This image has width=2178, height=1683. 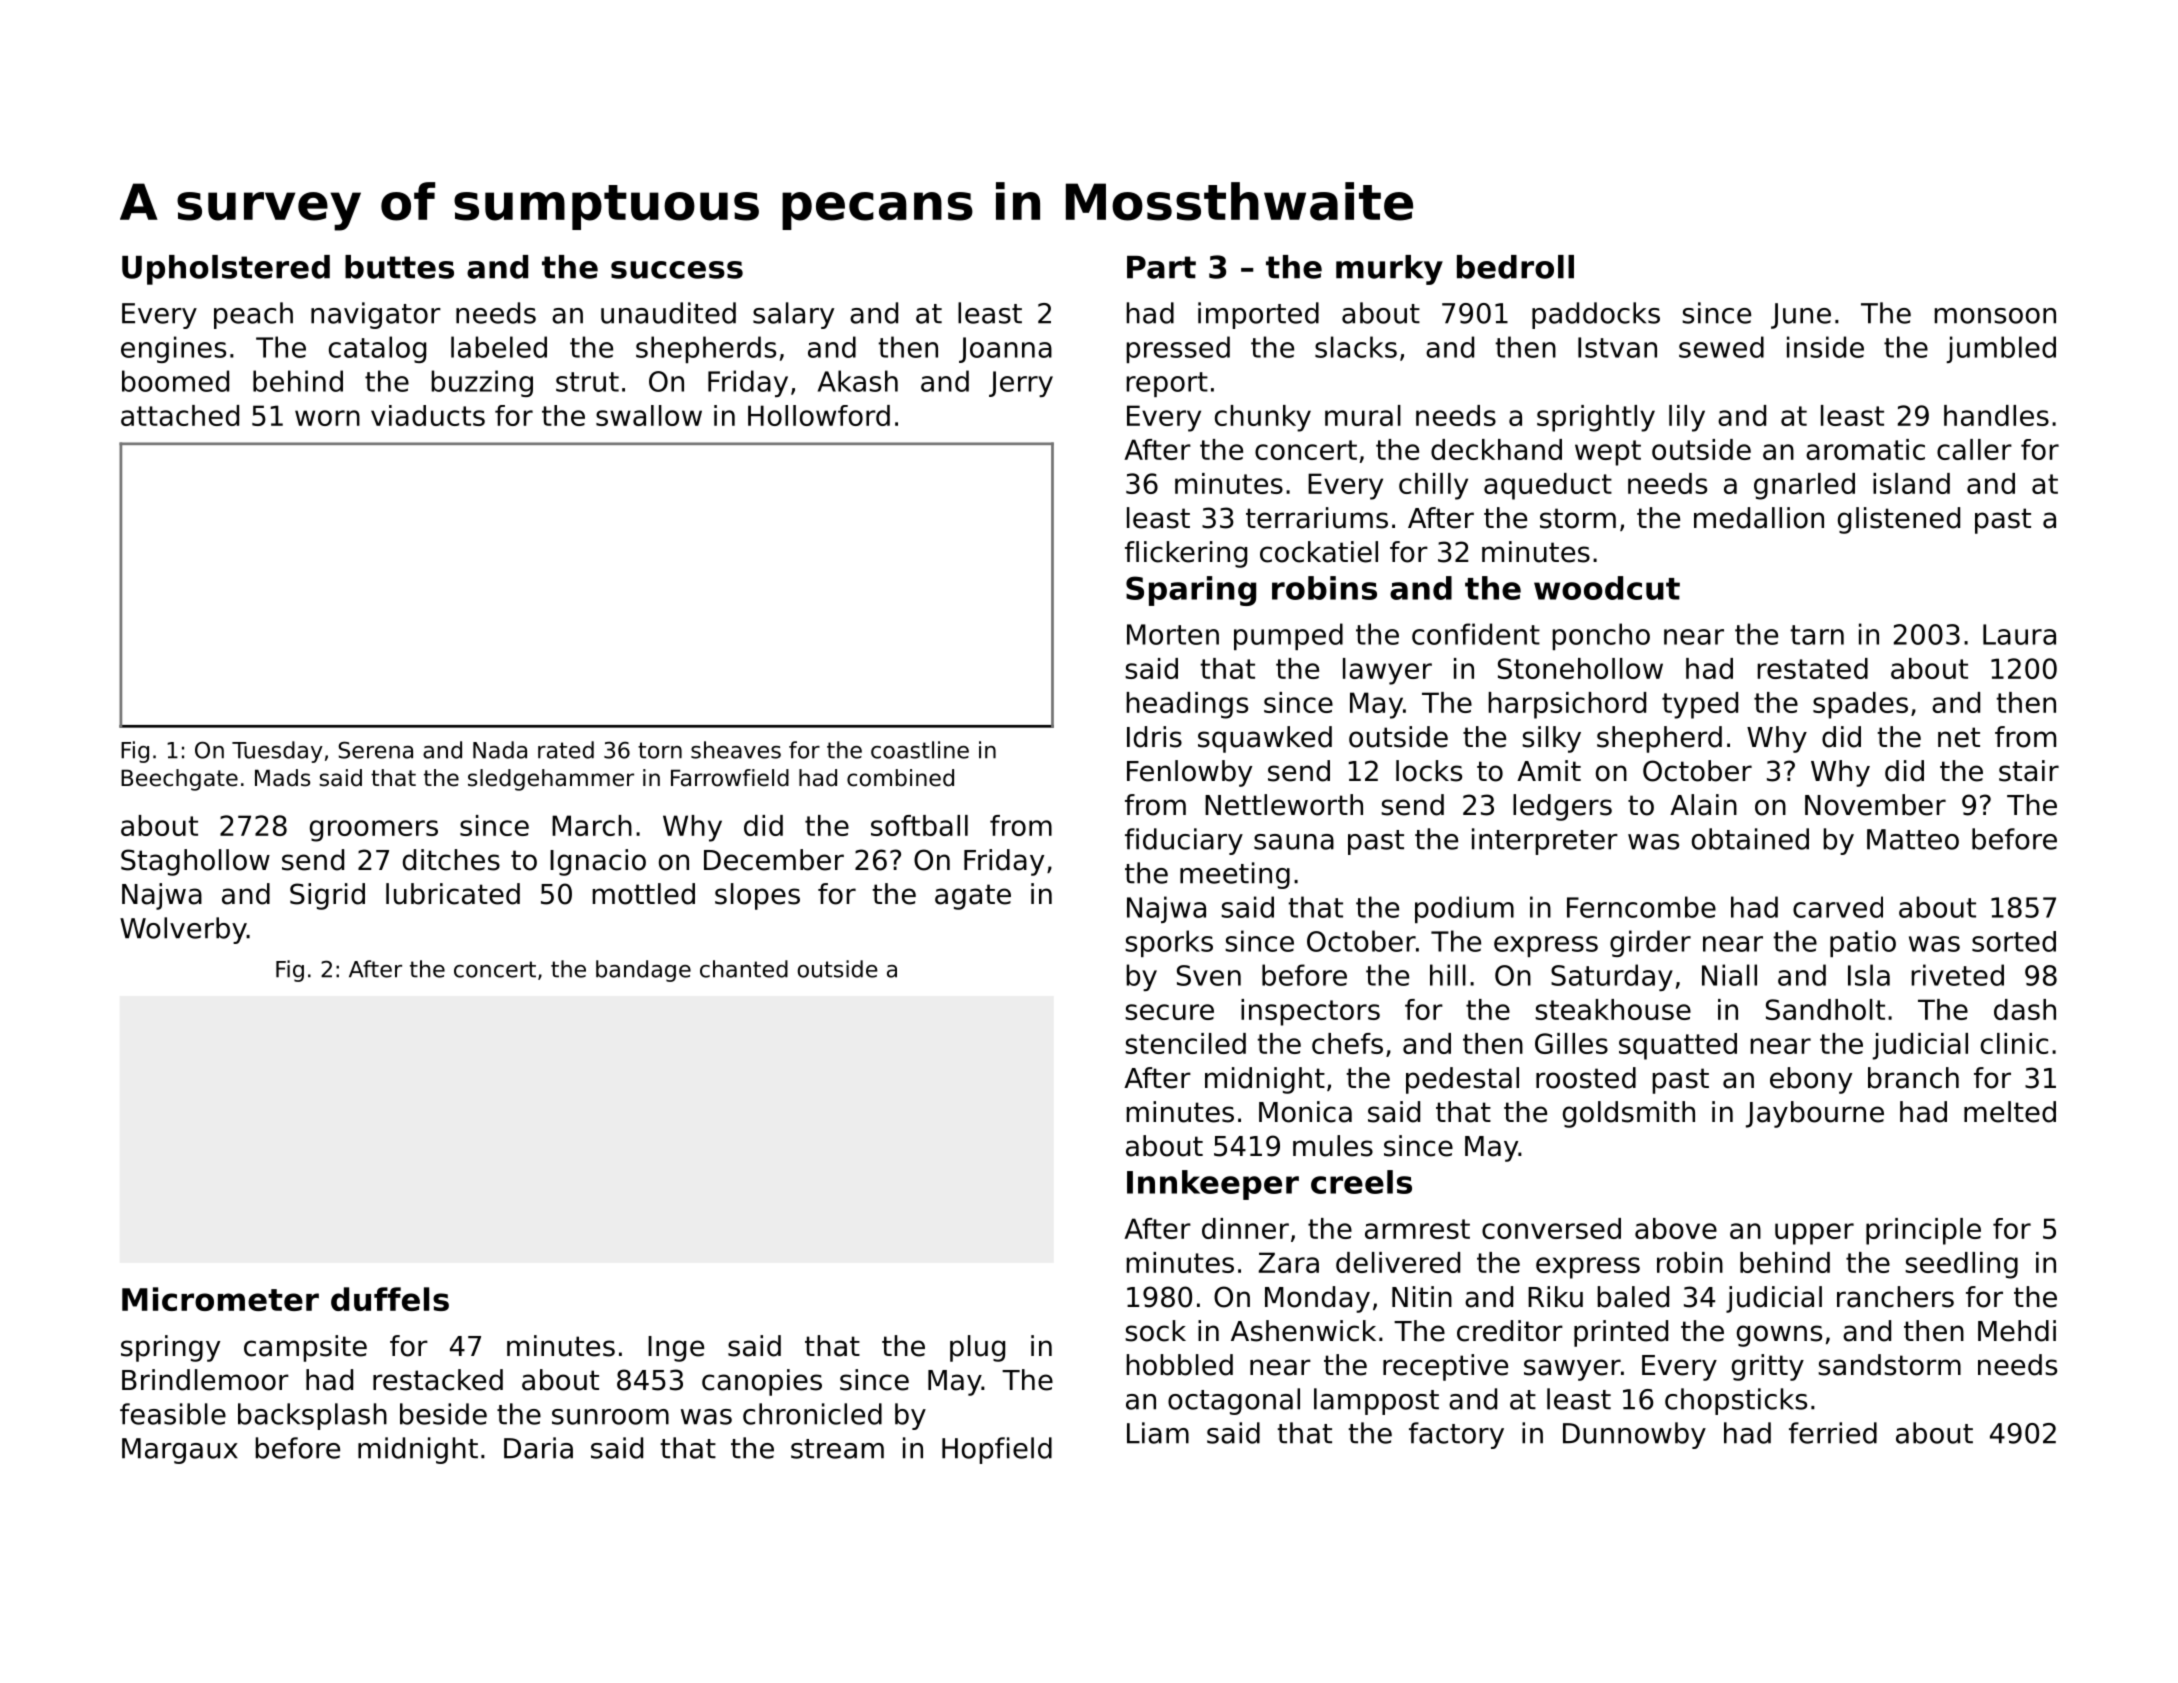 What do you see at coordinates (1838, 907) in the image?
I see `carved` at bounding box center [1838, 907].
